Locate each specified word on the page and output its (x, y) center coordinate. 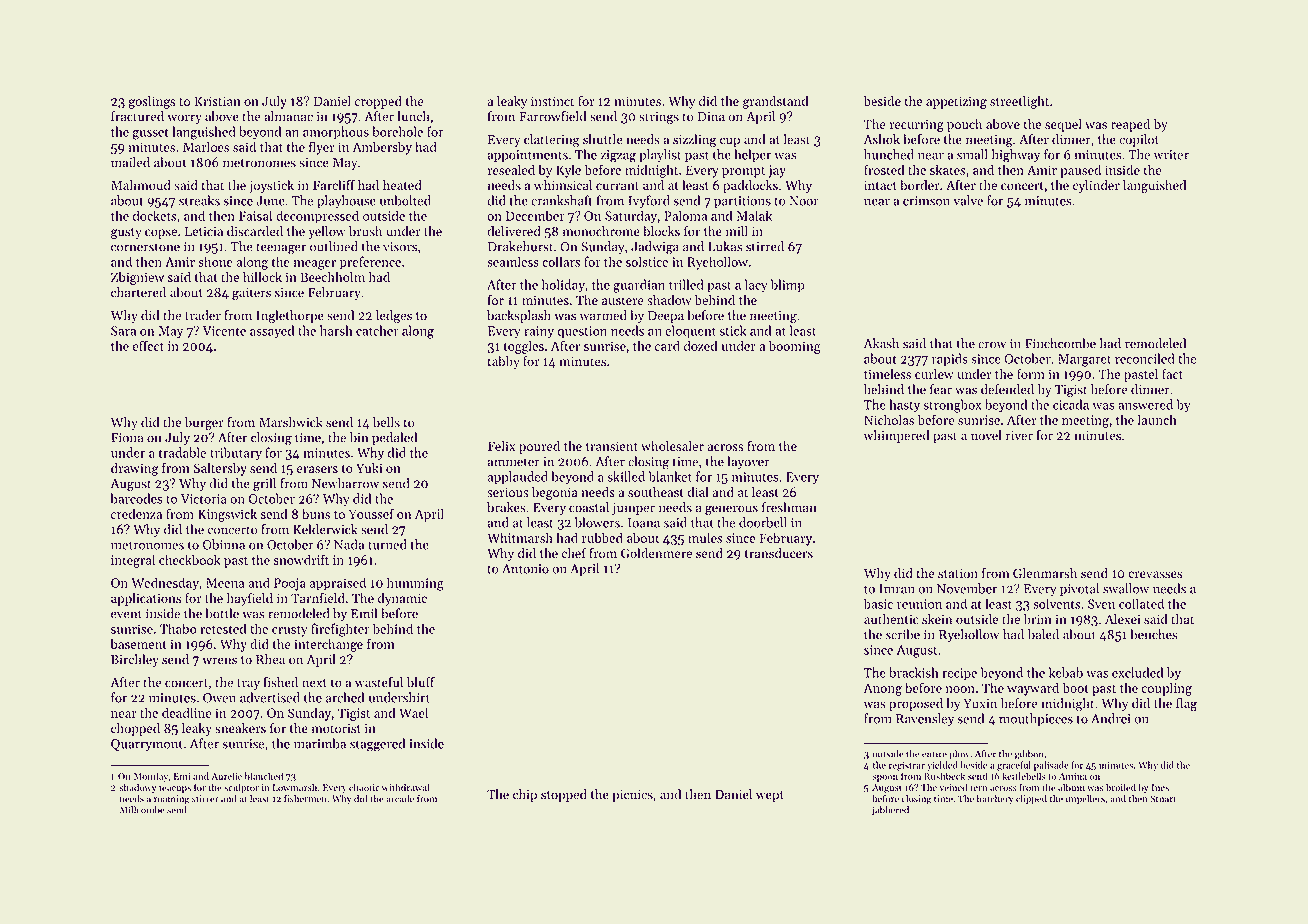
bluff (421, 682)
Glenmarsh (1045, 573)
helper (752, 155)
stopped (564, 795)
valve (968, 200)
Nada (349, 544)
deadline (187, 712)
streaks (199, 200)
